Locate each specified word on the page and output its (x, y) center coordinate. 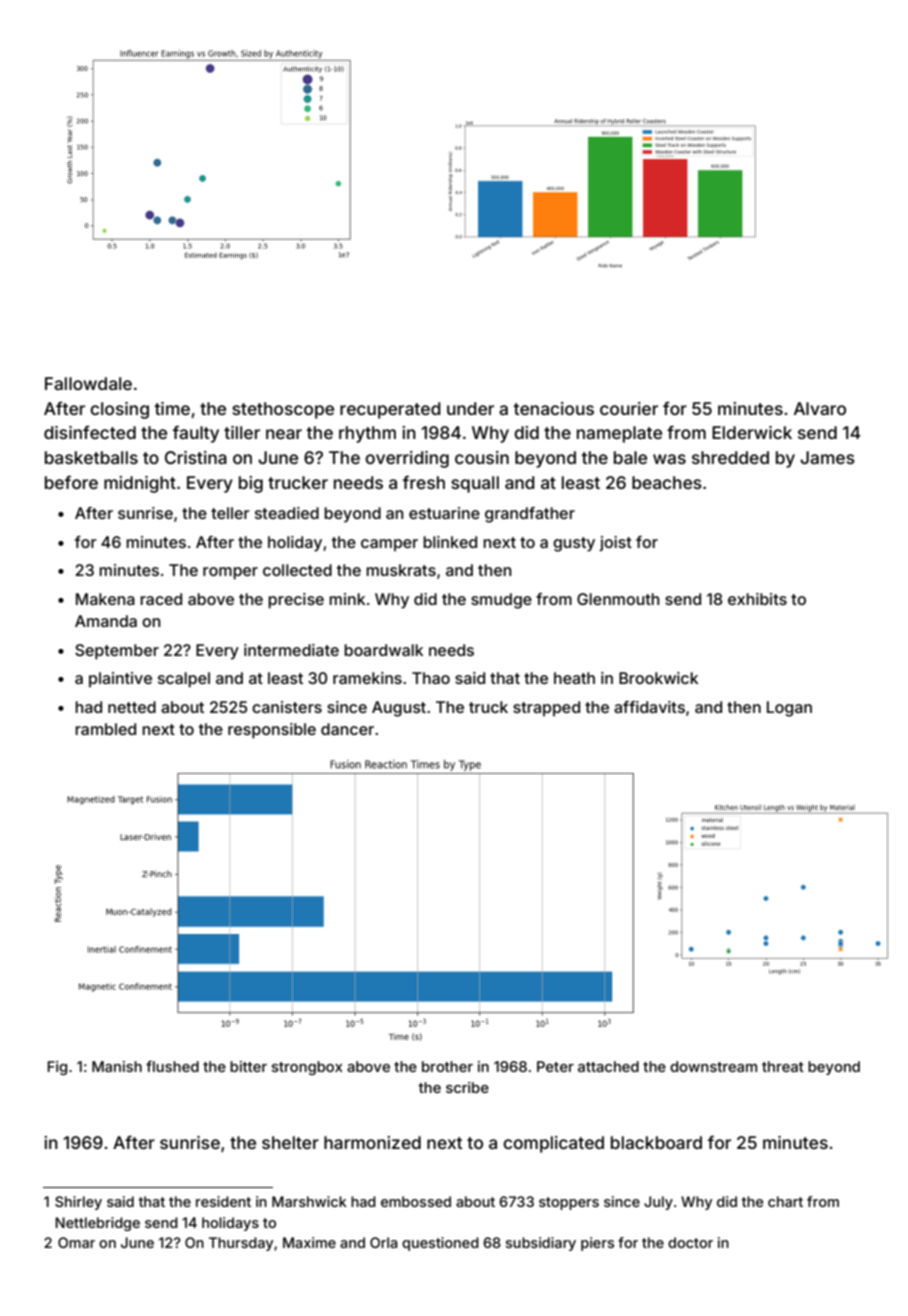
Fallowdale (88, 383)
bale (630, 457)
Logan (789, 709)
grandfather (530, 515)
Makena (105, 599)
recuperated (390, 410)
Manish (117, 1066)
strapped (546, 708)
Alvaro (820, 408)
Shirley (78, 1203)
